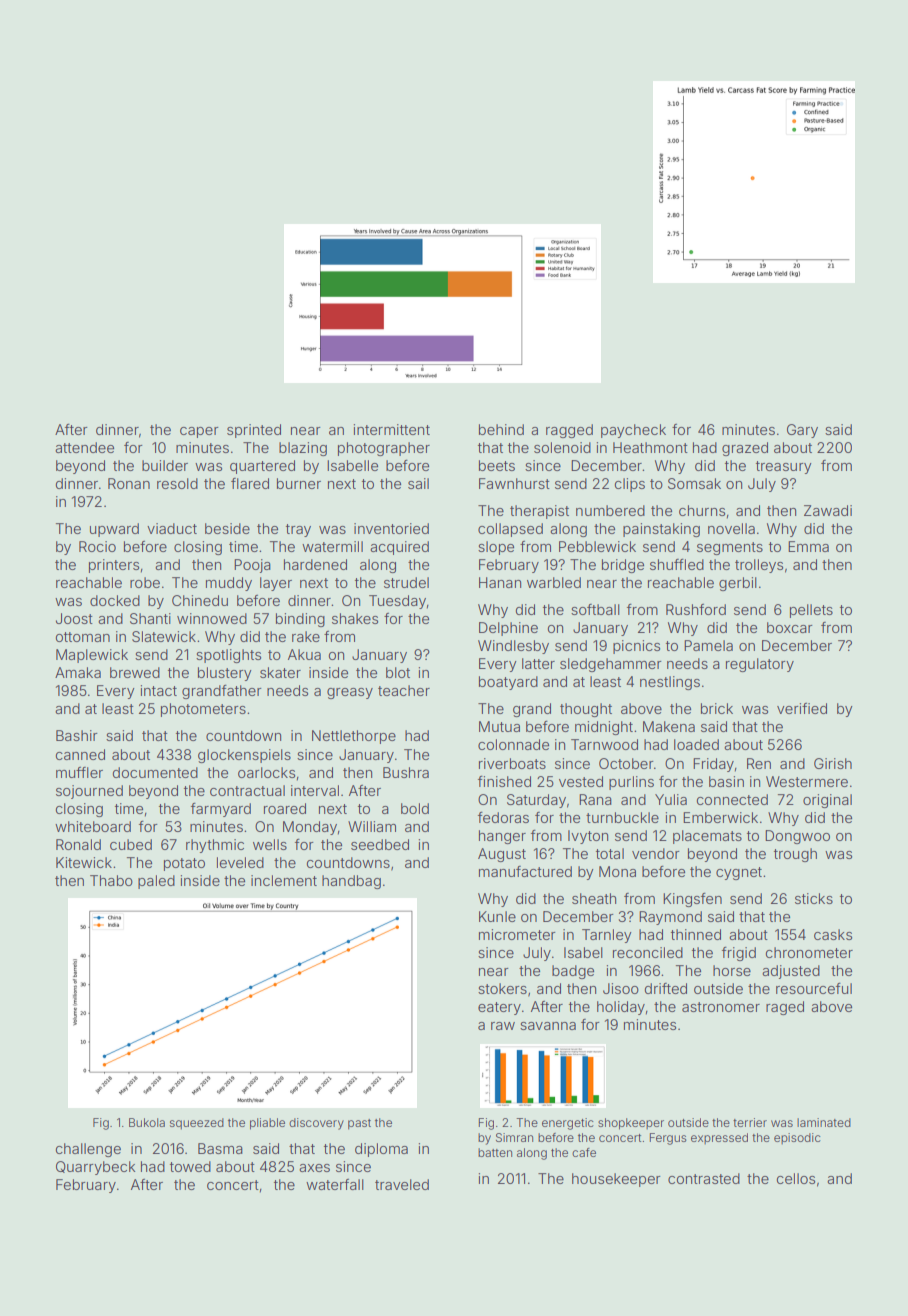  I want to click on verified, so click(802, 708).
